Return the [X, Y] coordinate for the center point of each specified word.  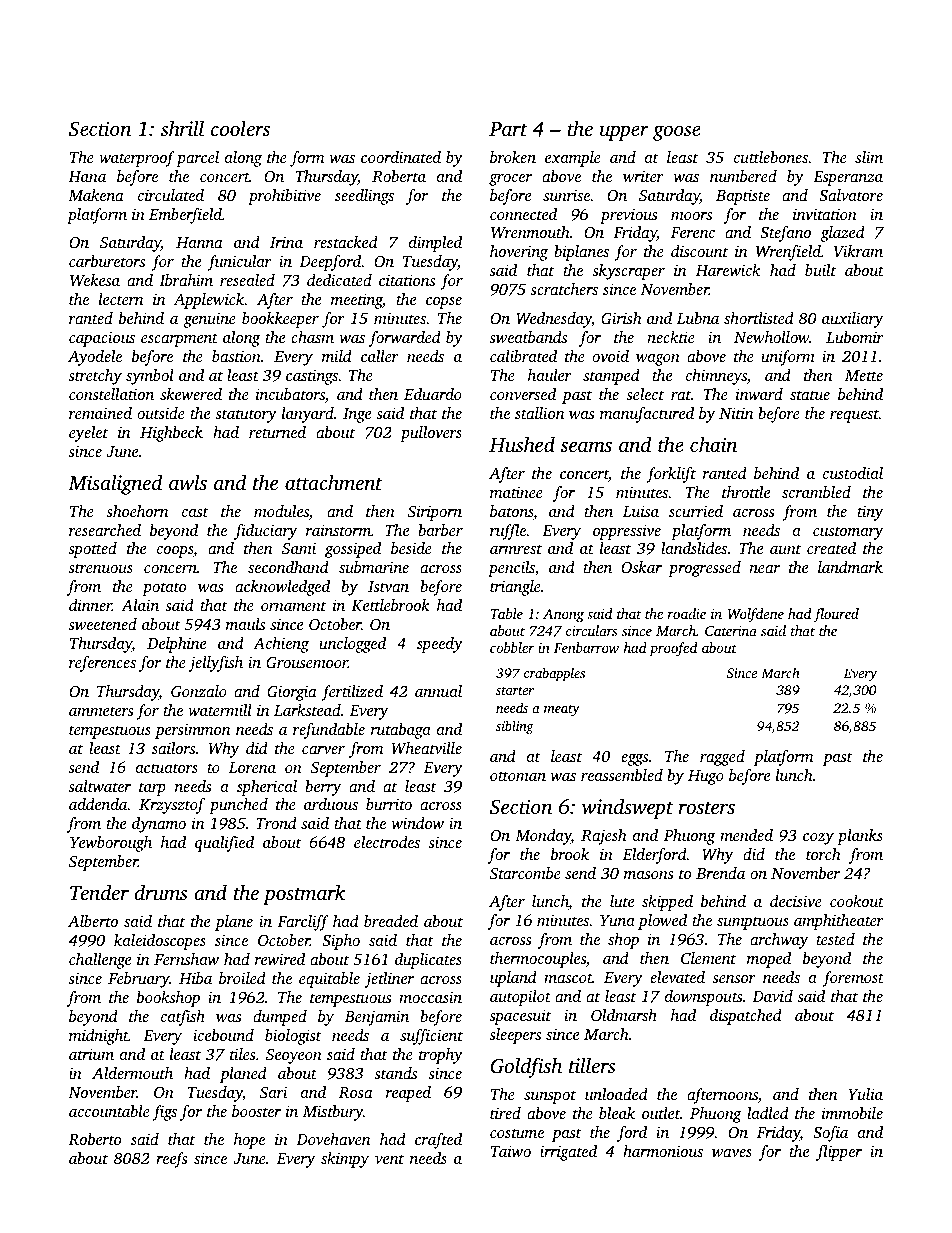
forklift [671, 475]
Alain [140, 605]
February [138, 980]
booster [256, 1111]
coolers [240, 128]
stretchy [95, 377]
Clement [708, 958]
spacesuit [520, 1017]
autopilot [520, 998]
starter [515, 691]
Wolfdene [756, 615]
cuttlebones [771, 157]
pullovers [431, 434]
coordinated [401, 157]
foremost [853, 979]
